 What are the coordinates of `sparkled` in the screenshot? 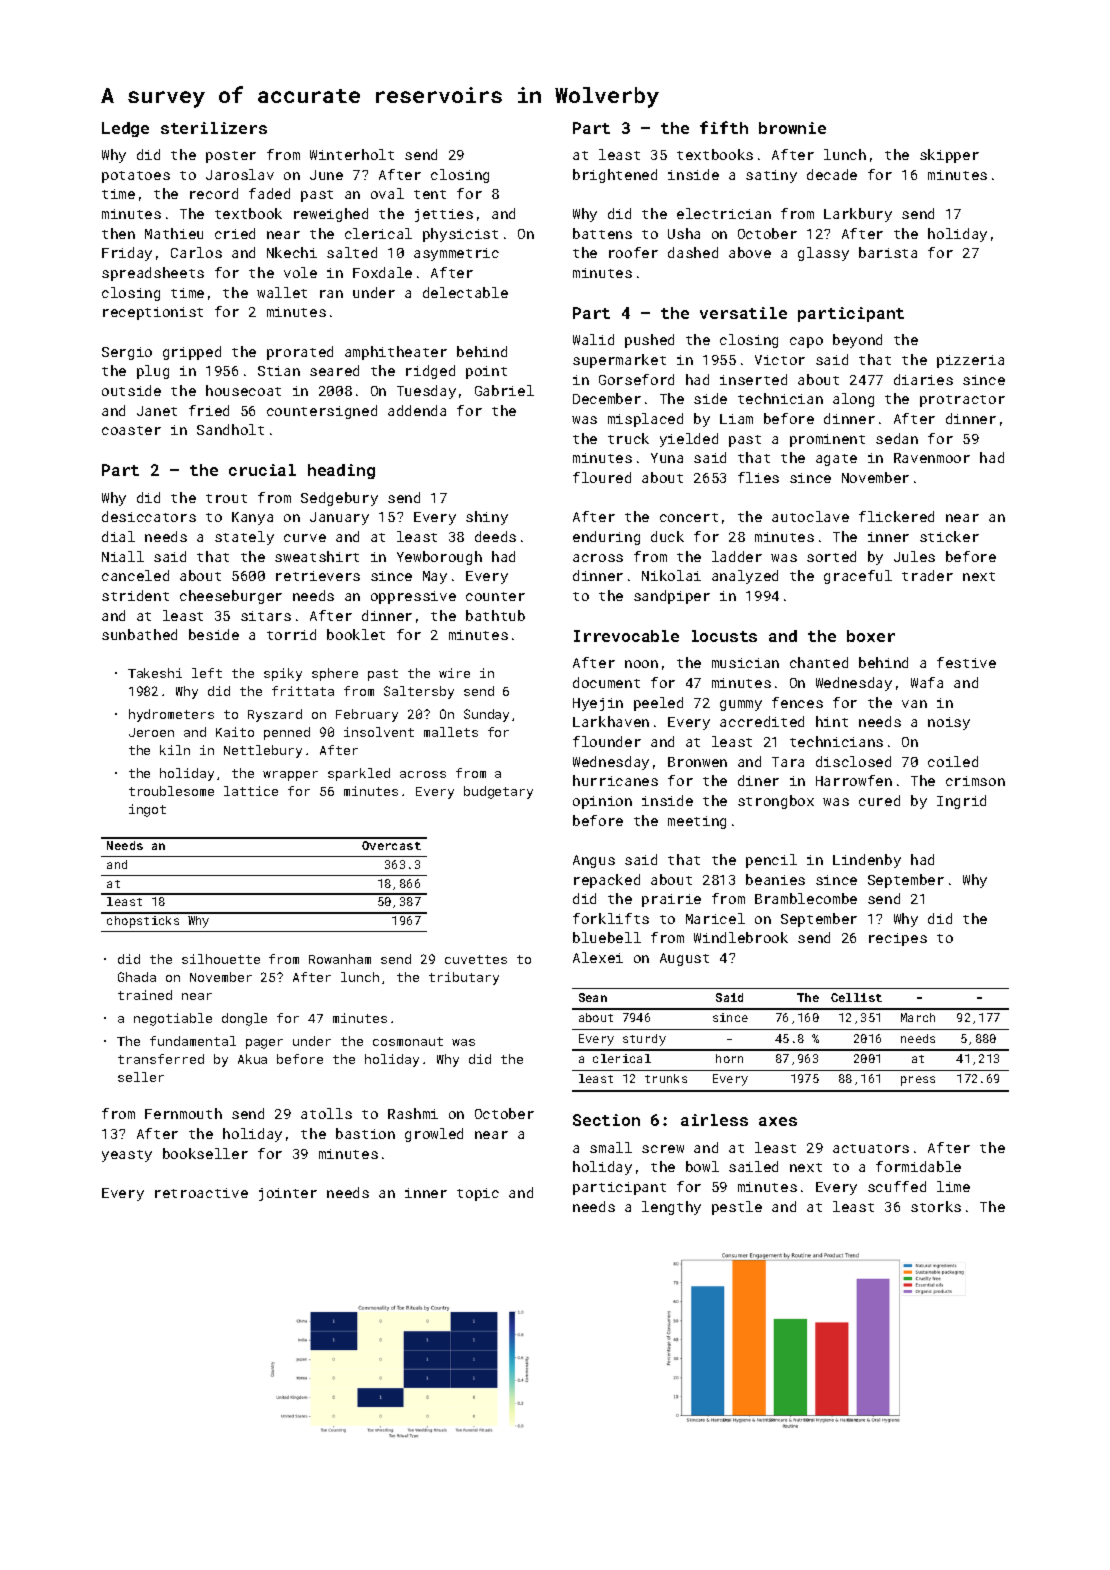 It's located at (359, 774).
